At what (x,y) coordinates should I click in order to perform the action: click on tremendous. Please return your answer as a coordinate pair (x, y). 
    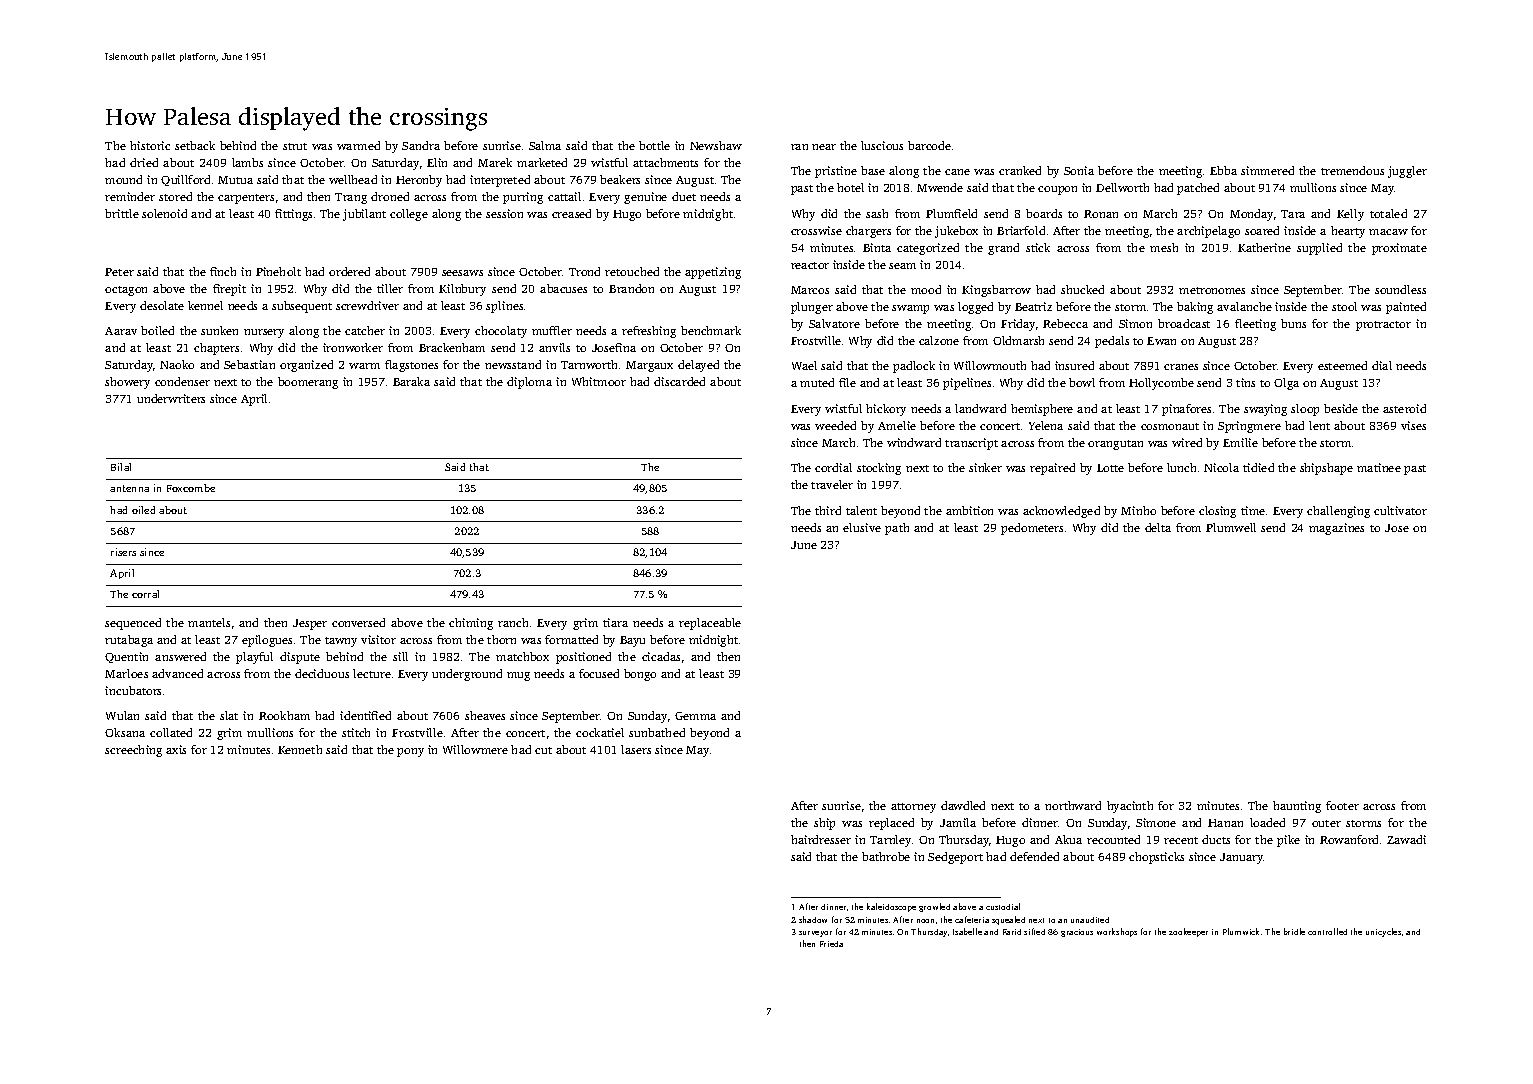
    Looking at the image, I should click on (1352, 170).
